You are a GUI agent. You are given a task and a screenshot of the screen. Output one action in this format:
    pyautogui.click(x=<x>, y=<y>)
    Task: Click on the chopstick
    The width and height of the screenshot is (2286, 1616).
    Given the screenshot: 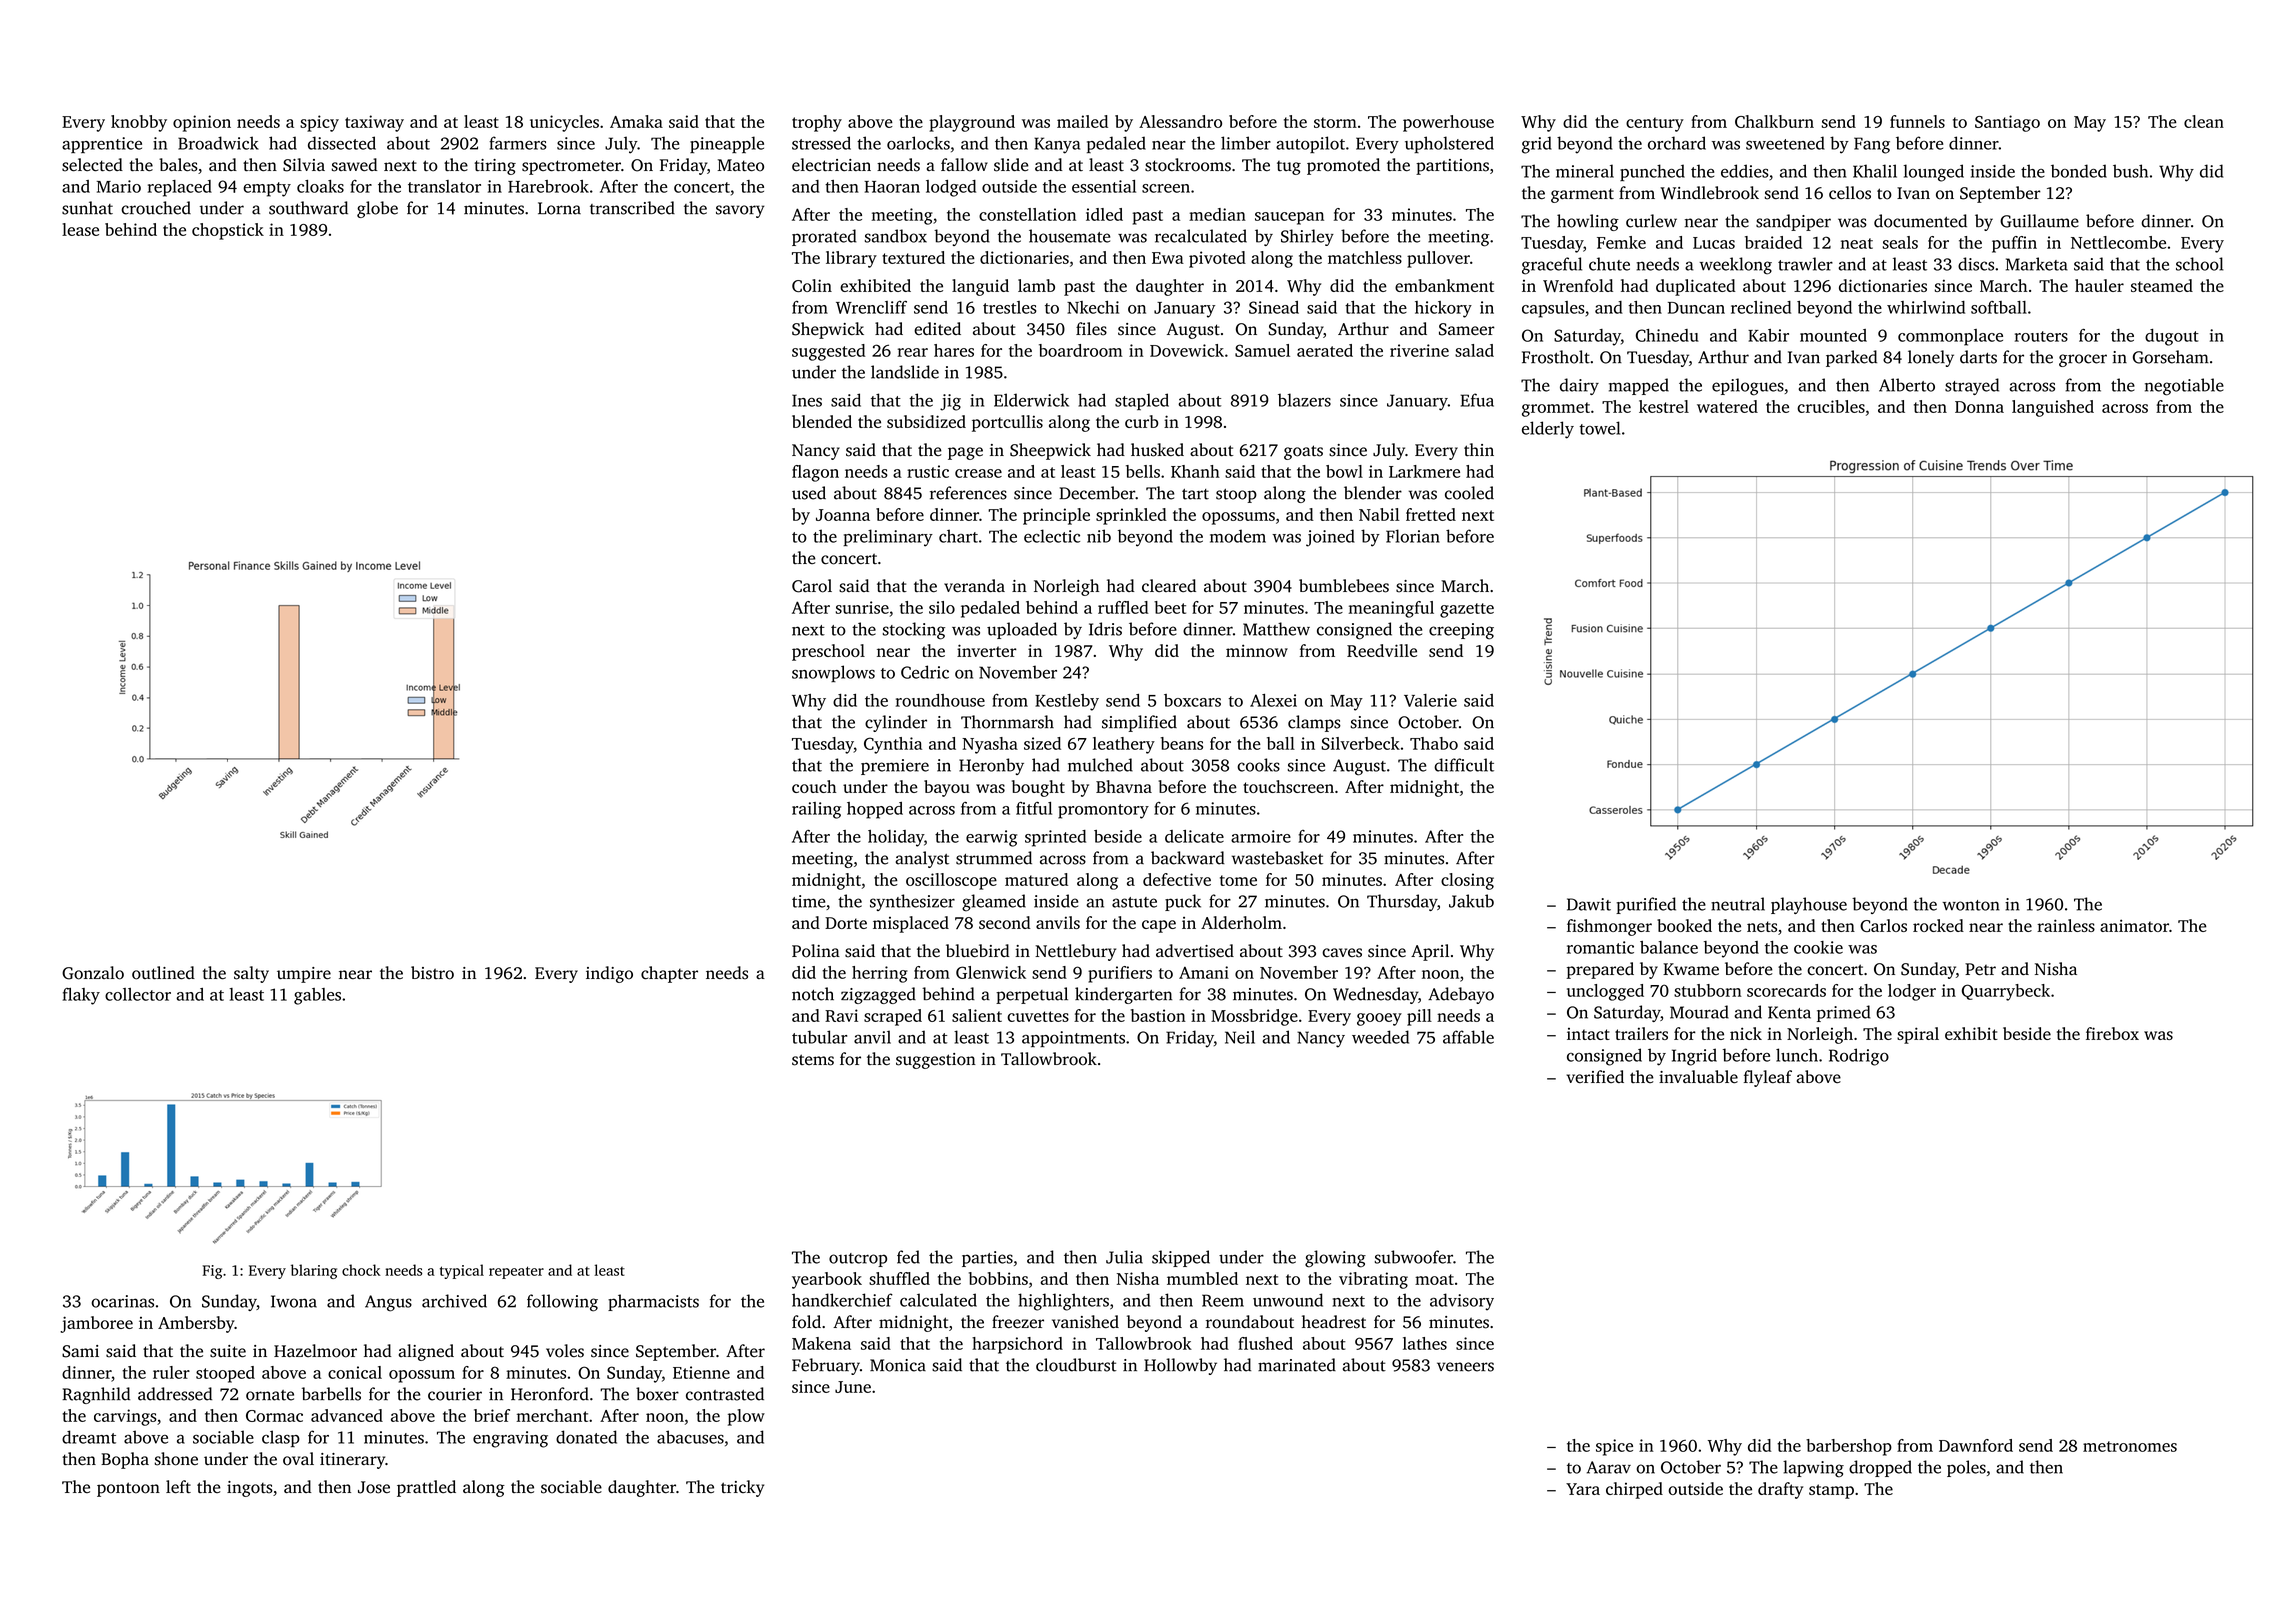 What is the action you would take?
    pyautogui.click(x=228, y=231)
